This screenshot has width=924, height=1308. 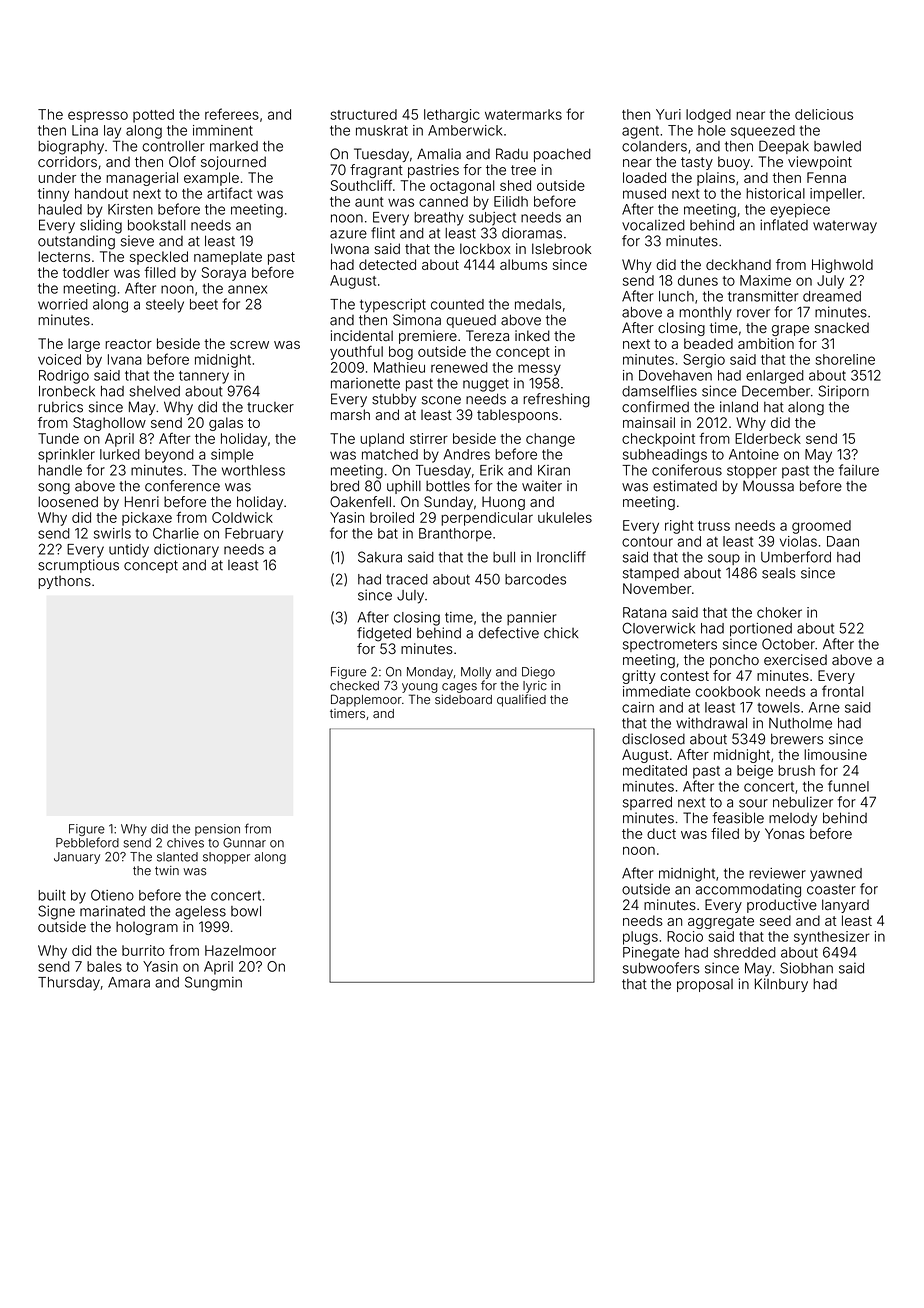 I want to click on Pebbleford, so click(x=87, y=842).
